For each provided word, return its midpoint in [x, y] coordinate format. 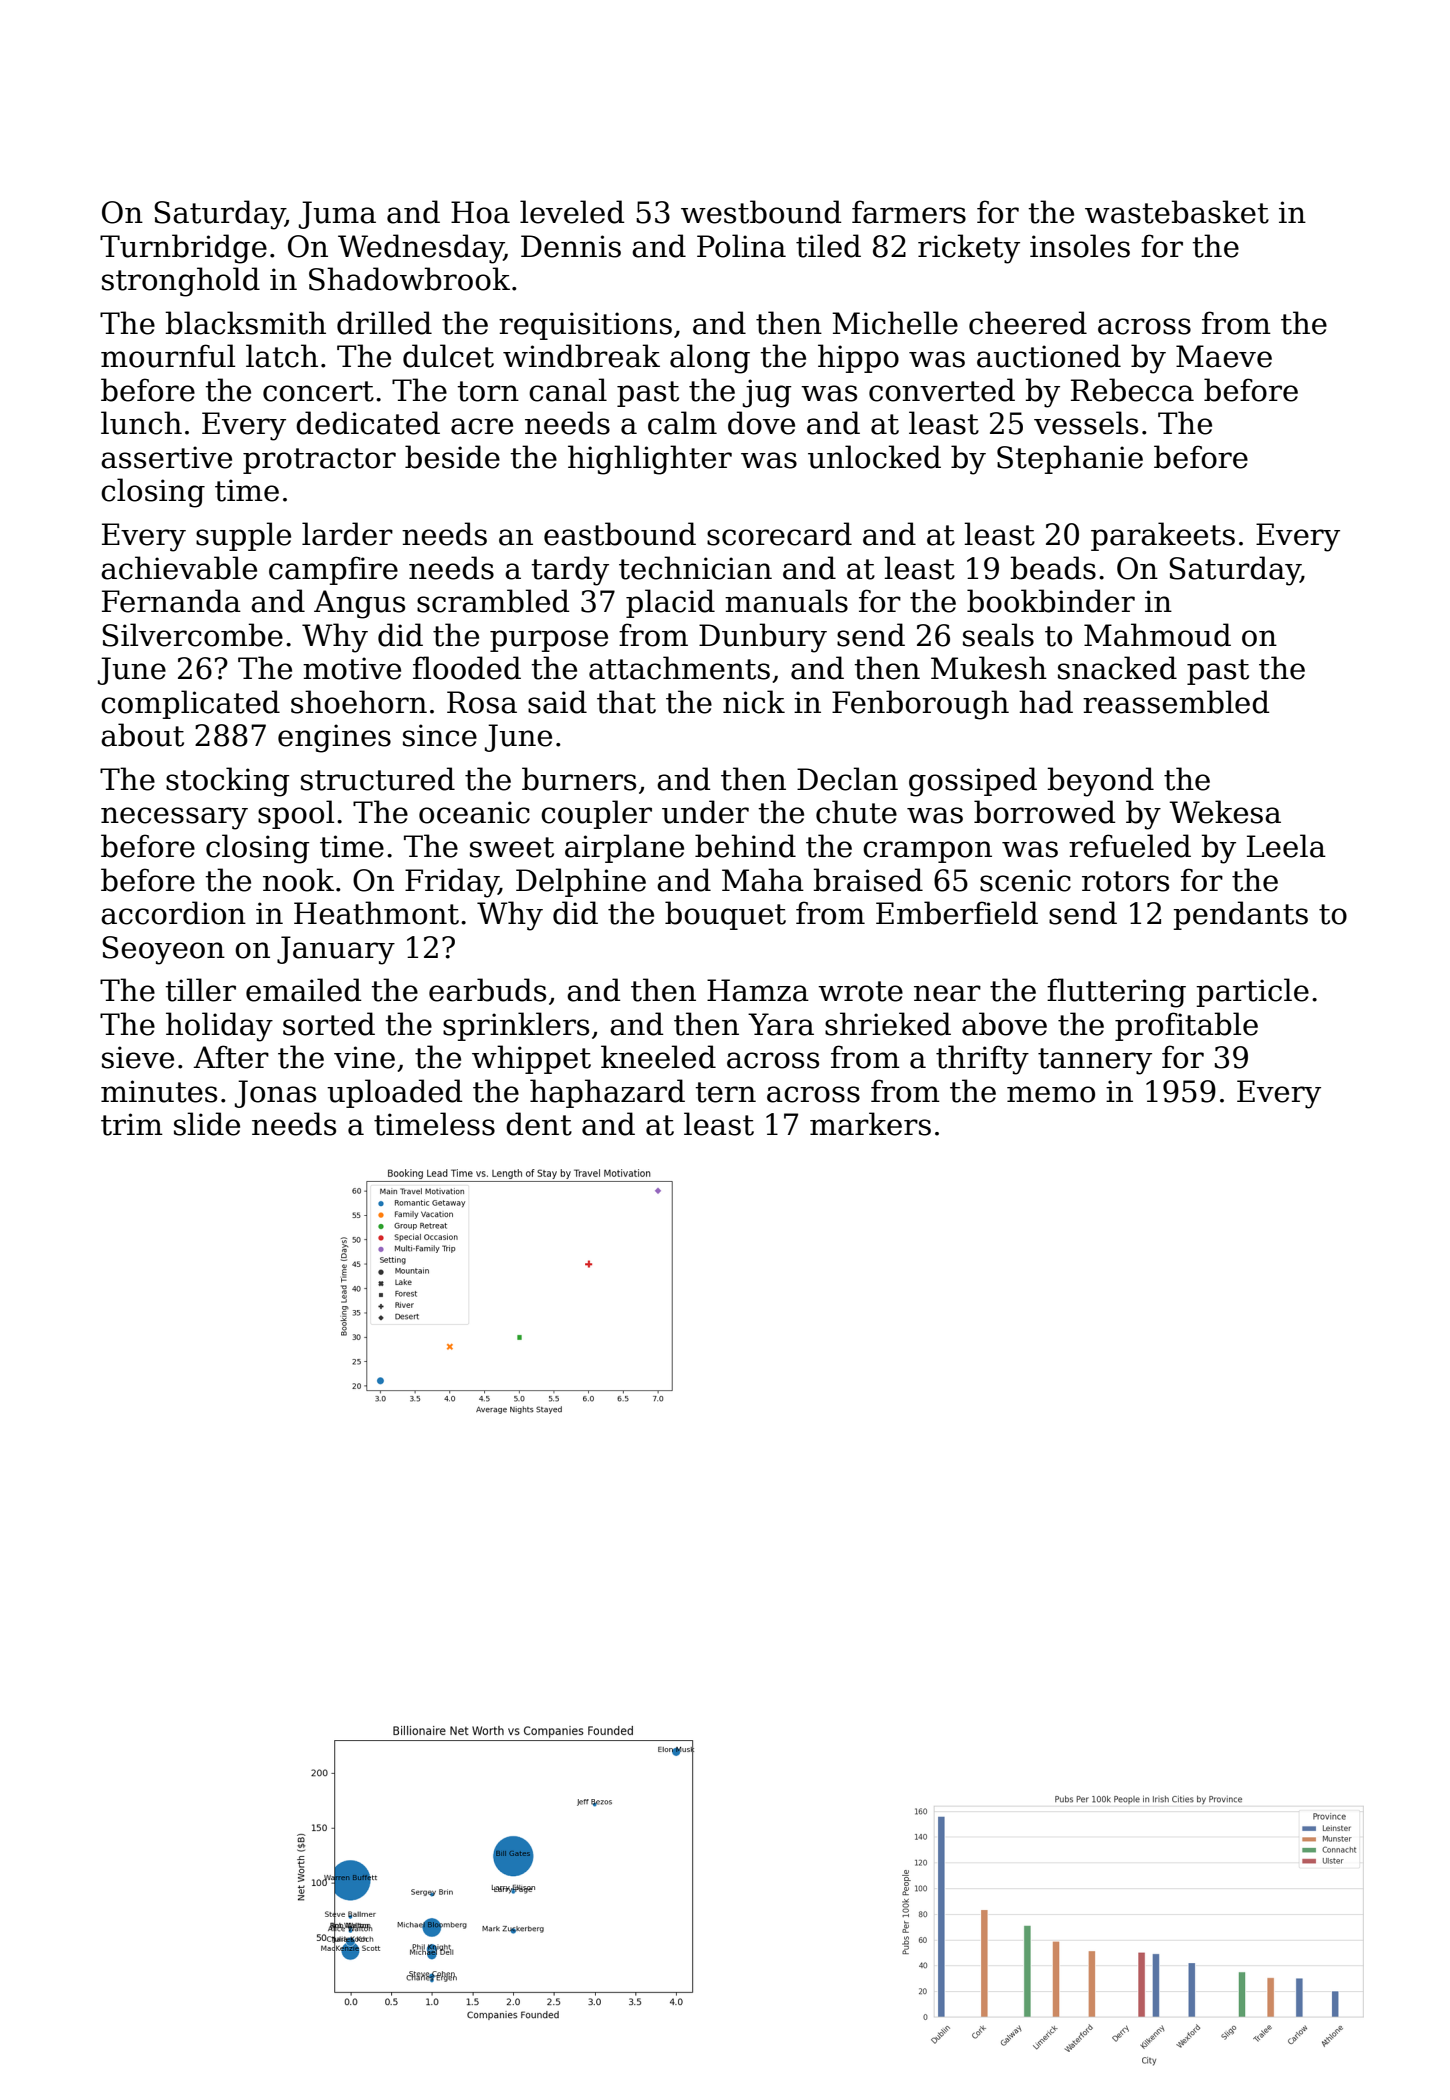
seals [998, 635]
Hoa [480, 212]
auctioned [1049, 356]
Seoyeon [163, 950]
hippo [858, 358]
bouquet [725, 915]
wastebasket [1177, 212]
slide [207, 1124]
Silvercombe [192, 635]
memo [1051, 1094]
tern [725, 1092]
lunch [141, 423]
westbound [761, 212]
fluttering [1116, 993]
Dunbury [763, 638]
